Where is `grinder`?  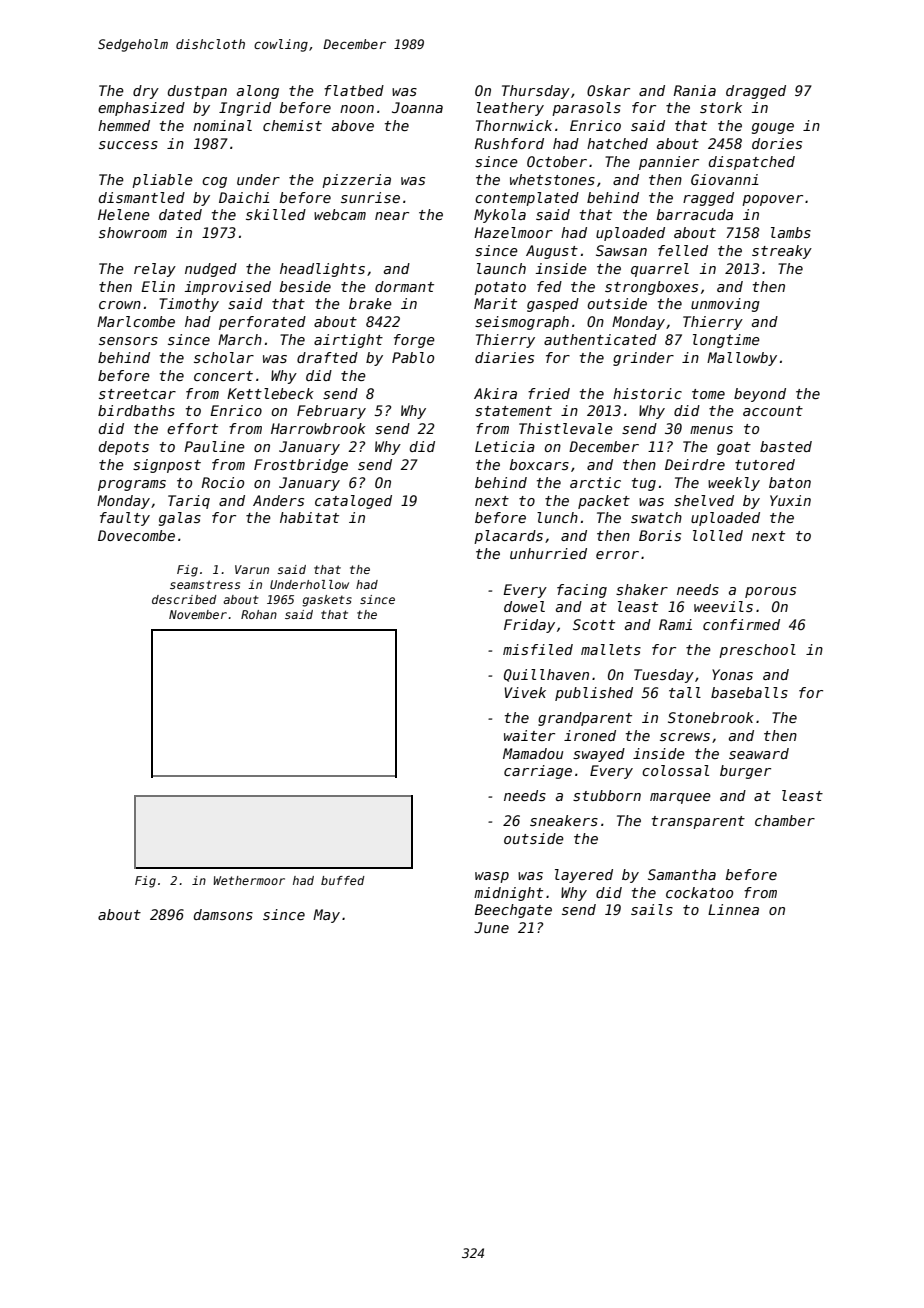 grinder is located at coordinates (643, 359).
